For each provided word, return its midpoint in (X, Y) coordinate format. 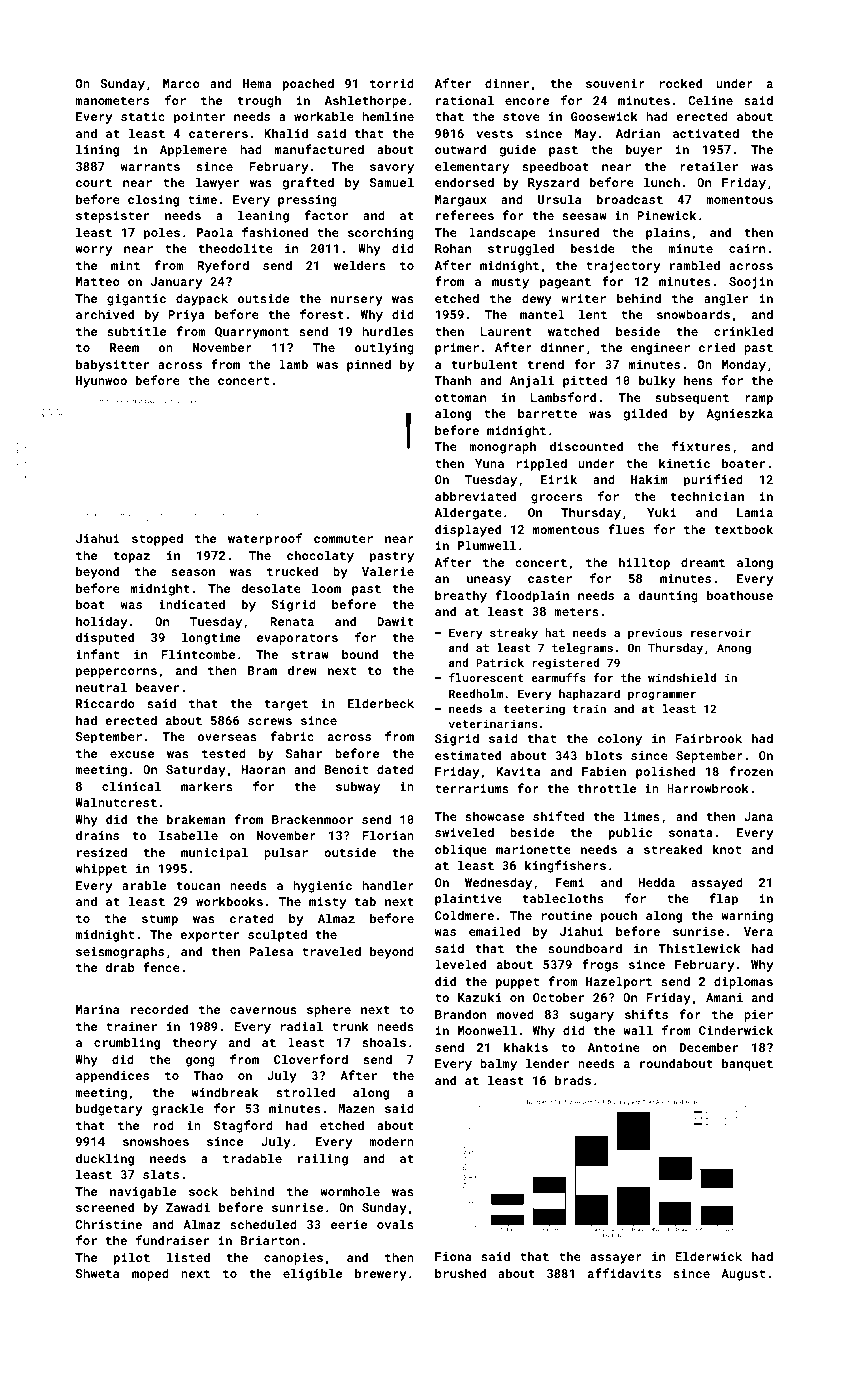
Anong (734, 649)
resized (102, 852)
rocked (681, 83)
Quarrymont (252, 333)
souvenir (615, 83)
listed (188, 1257)
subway (358, 787)
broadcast (630, 199)
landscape (502, 233)
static (143, 116)
